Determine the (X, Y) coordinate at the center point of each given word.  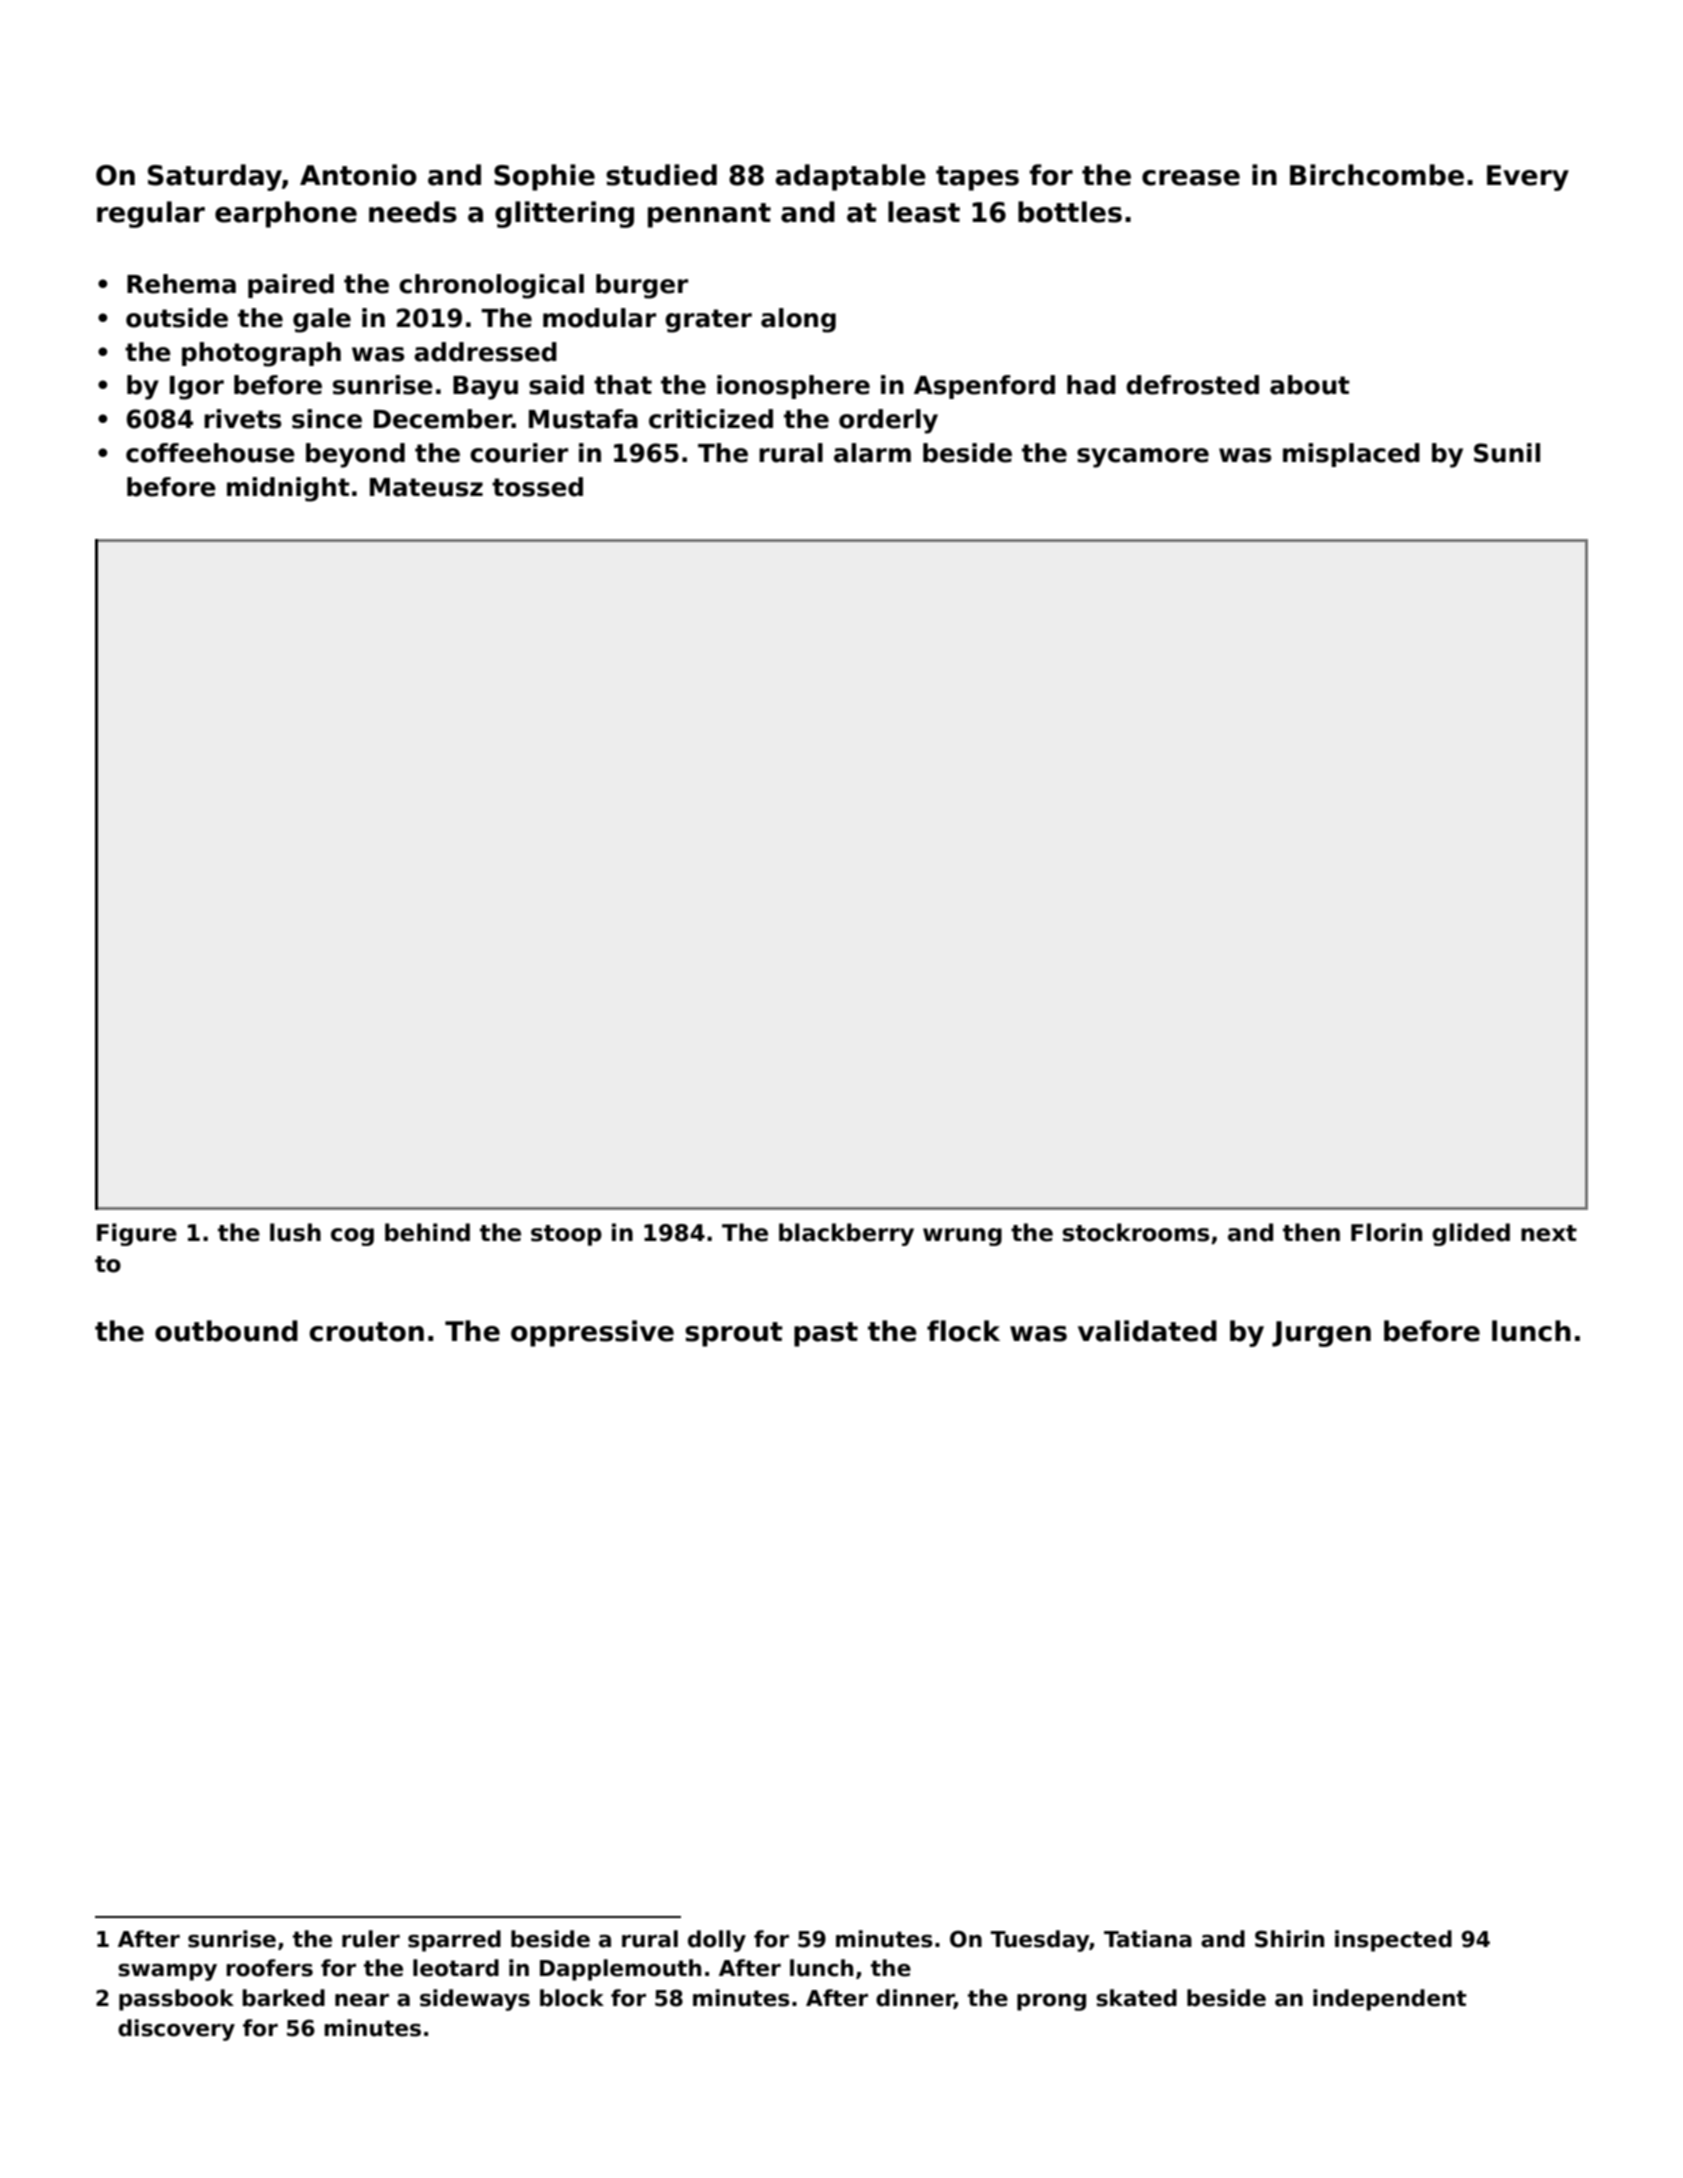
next (1549, 1233)
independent (1390, 2000)
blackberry (846, 1234)
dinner (915, 1999)
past (826, 1334)
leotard (456, 1968)
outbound (226, 1331)
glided (1471, 1234)
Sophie (544, 177)
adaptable (850, 177)
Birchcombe (1377, 175)
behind (427, 1232)
